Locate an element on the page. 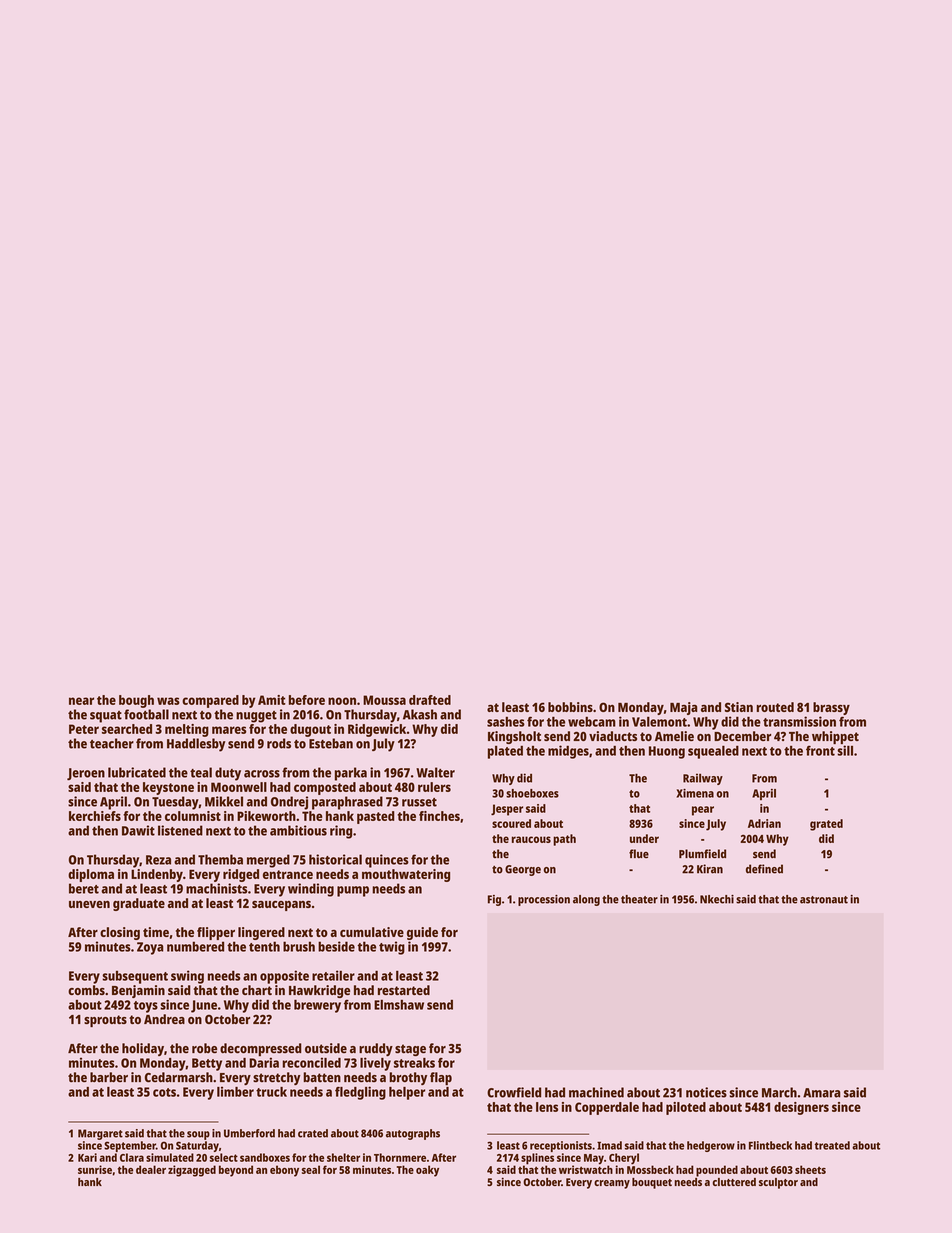 Image resolution: width=952 pixels, height=1233 pixels. Moussa is located at coordinates (384, 700).
